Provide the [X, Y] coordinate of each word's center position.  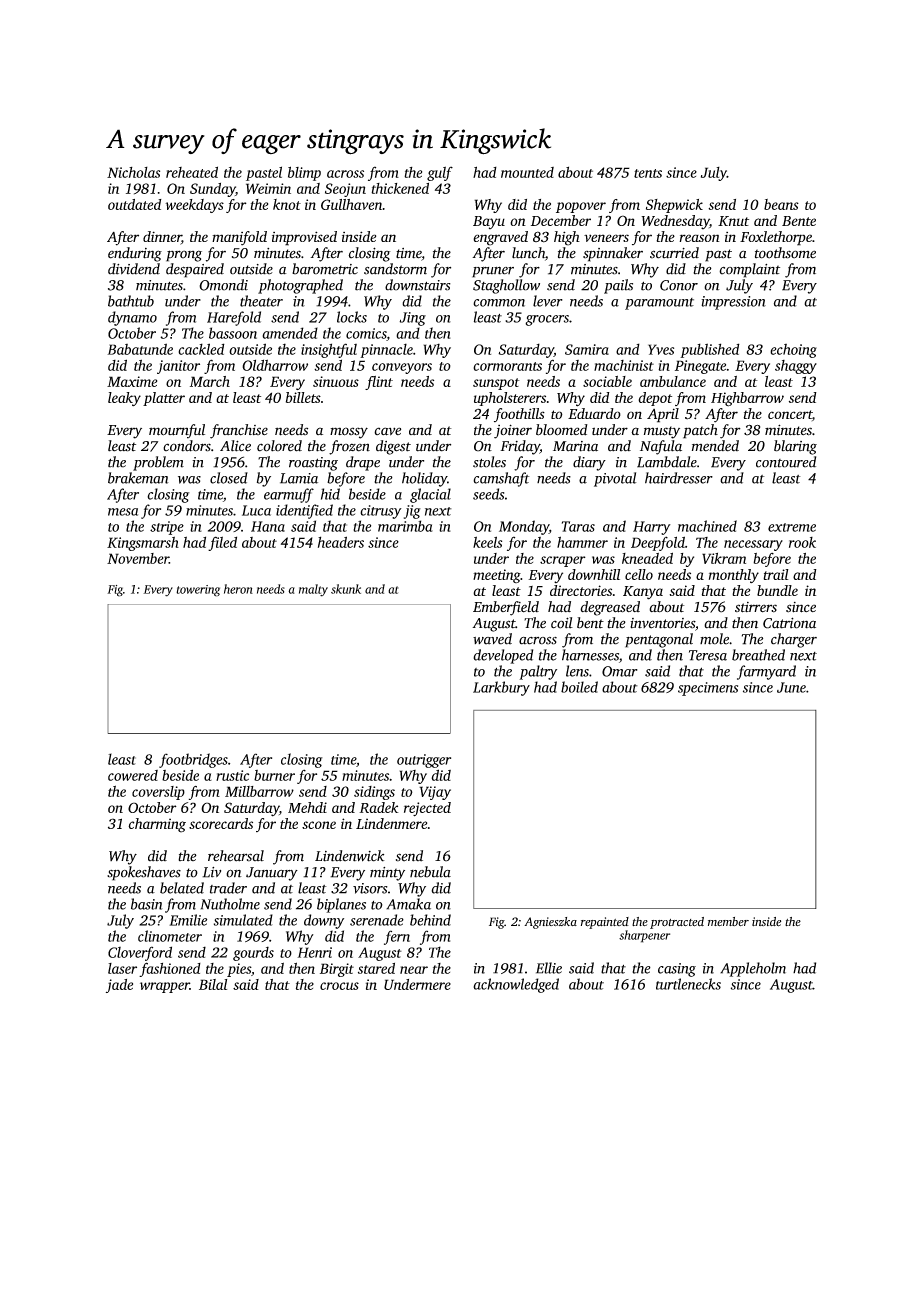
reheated [192, 172]
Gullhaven [351, 204]
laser [122, 968]
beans [781, 204]
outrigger [424, 761]
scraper [563, 561]
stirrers [756, 607]
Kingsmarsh [143, 543]
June [791, 687]
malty [313, 590]
